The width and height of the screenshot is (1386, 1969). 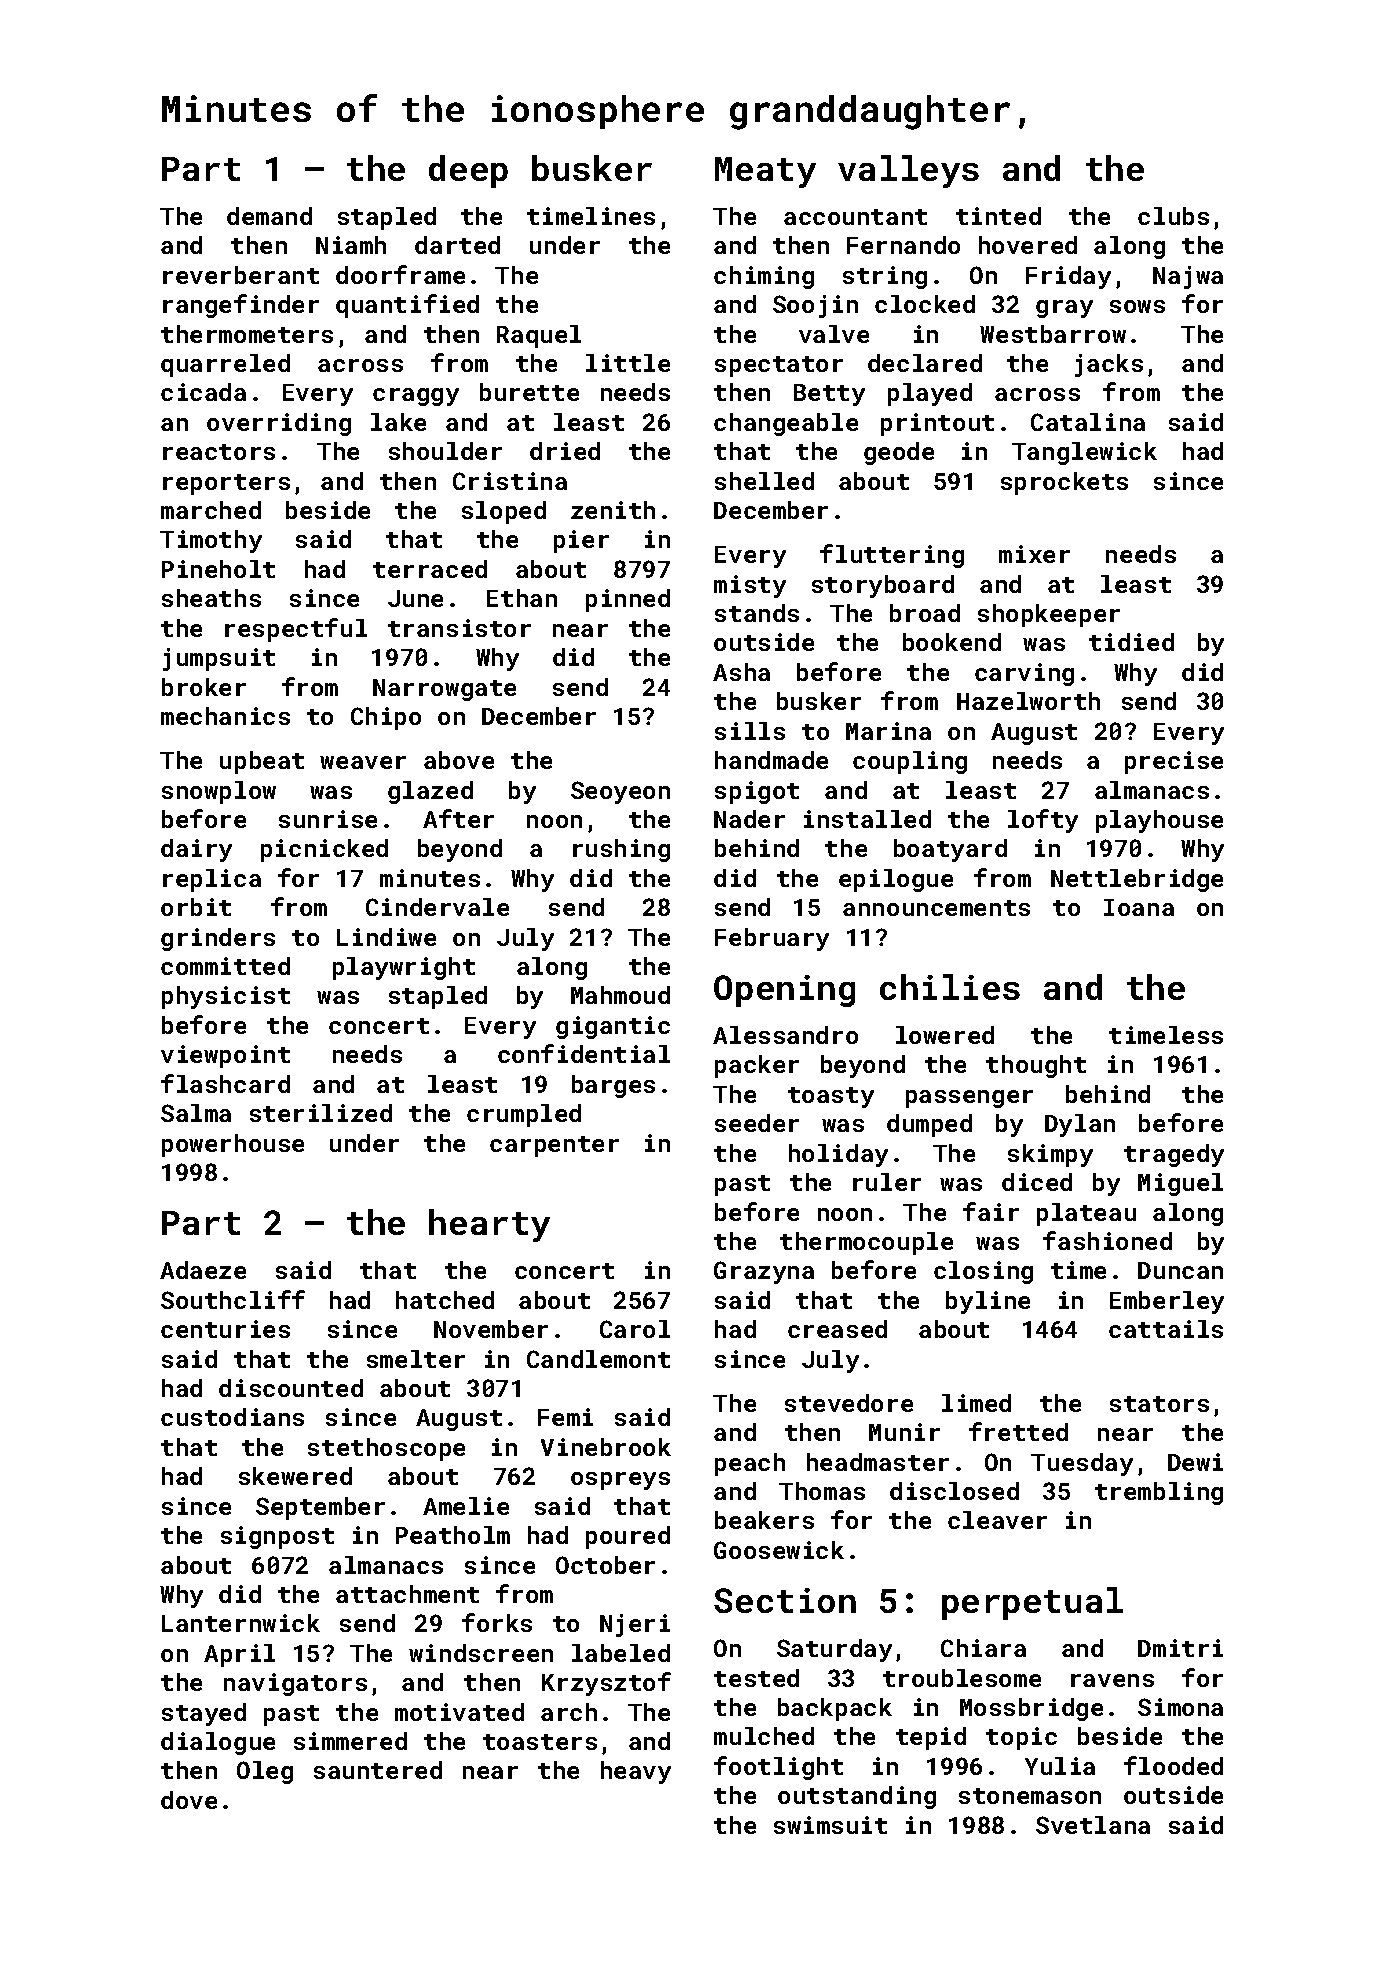 I want to click on Goosewick, so click(x=779, y=1550).
